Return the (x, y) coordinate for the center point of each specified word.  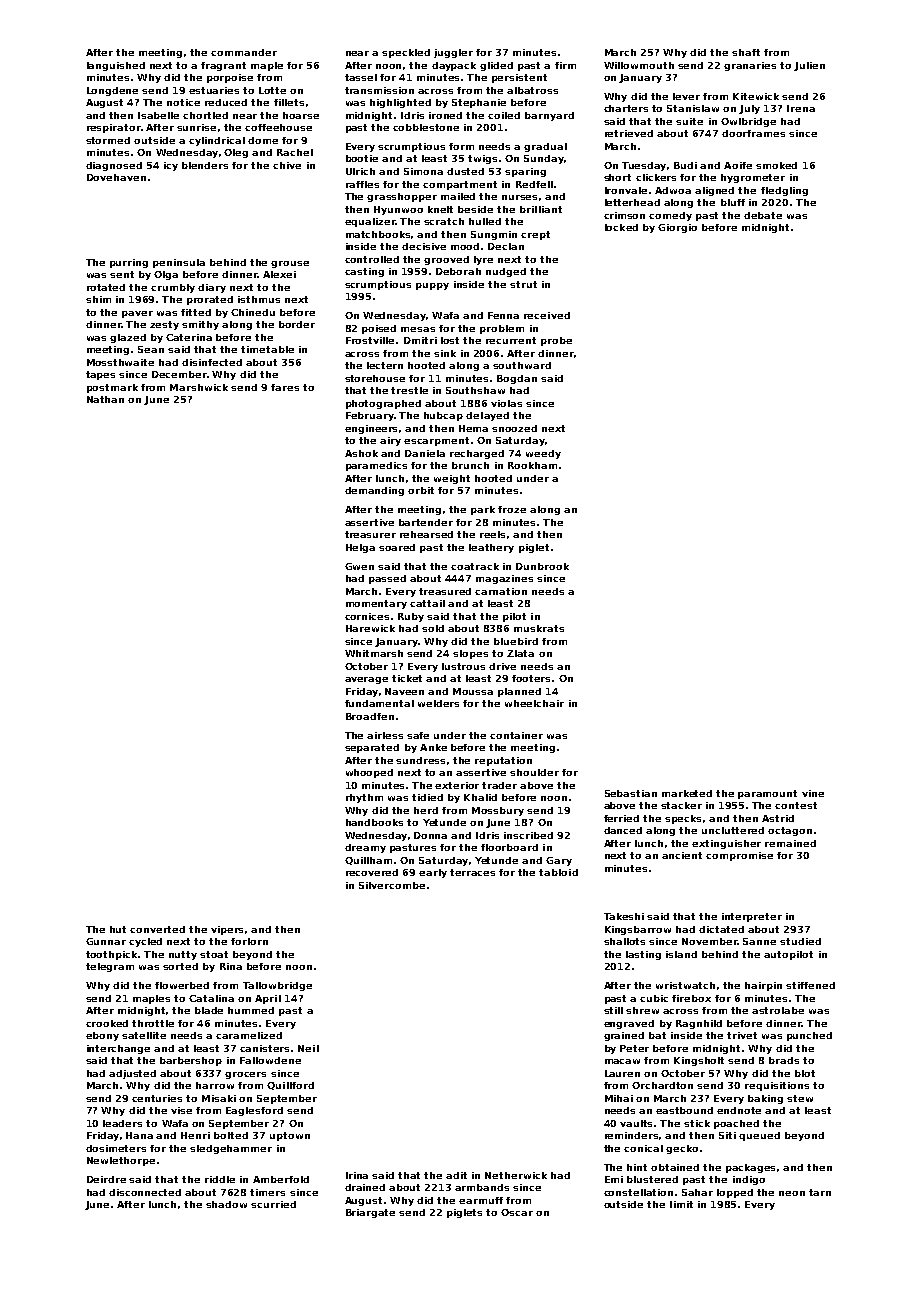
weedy (543, 454)
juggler (453, 53)
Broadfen (370, 716)
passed (387, 579)
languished (116, 66)
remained (790, 843)
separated (372, 748)
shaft (746, 52)
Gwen (359, 566)
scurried (273, 1204)
